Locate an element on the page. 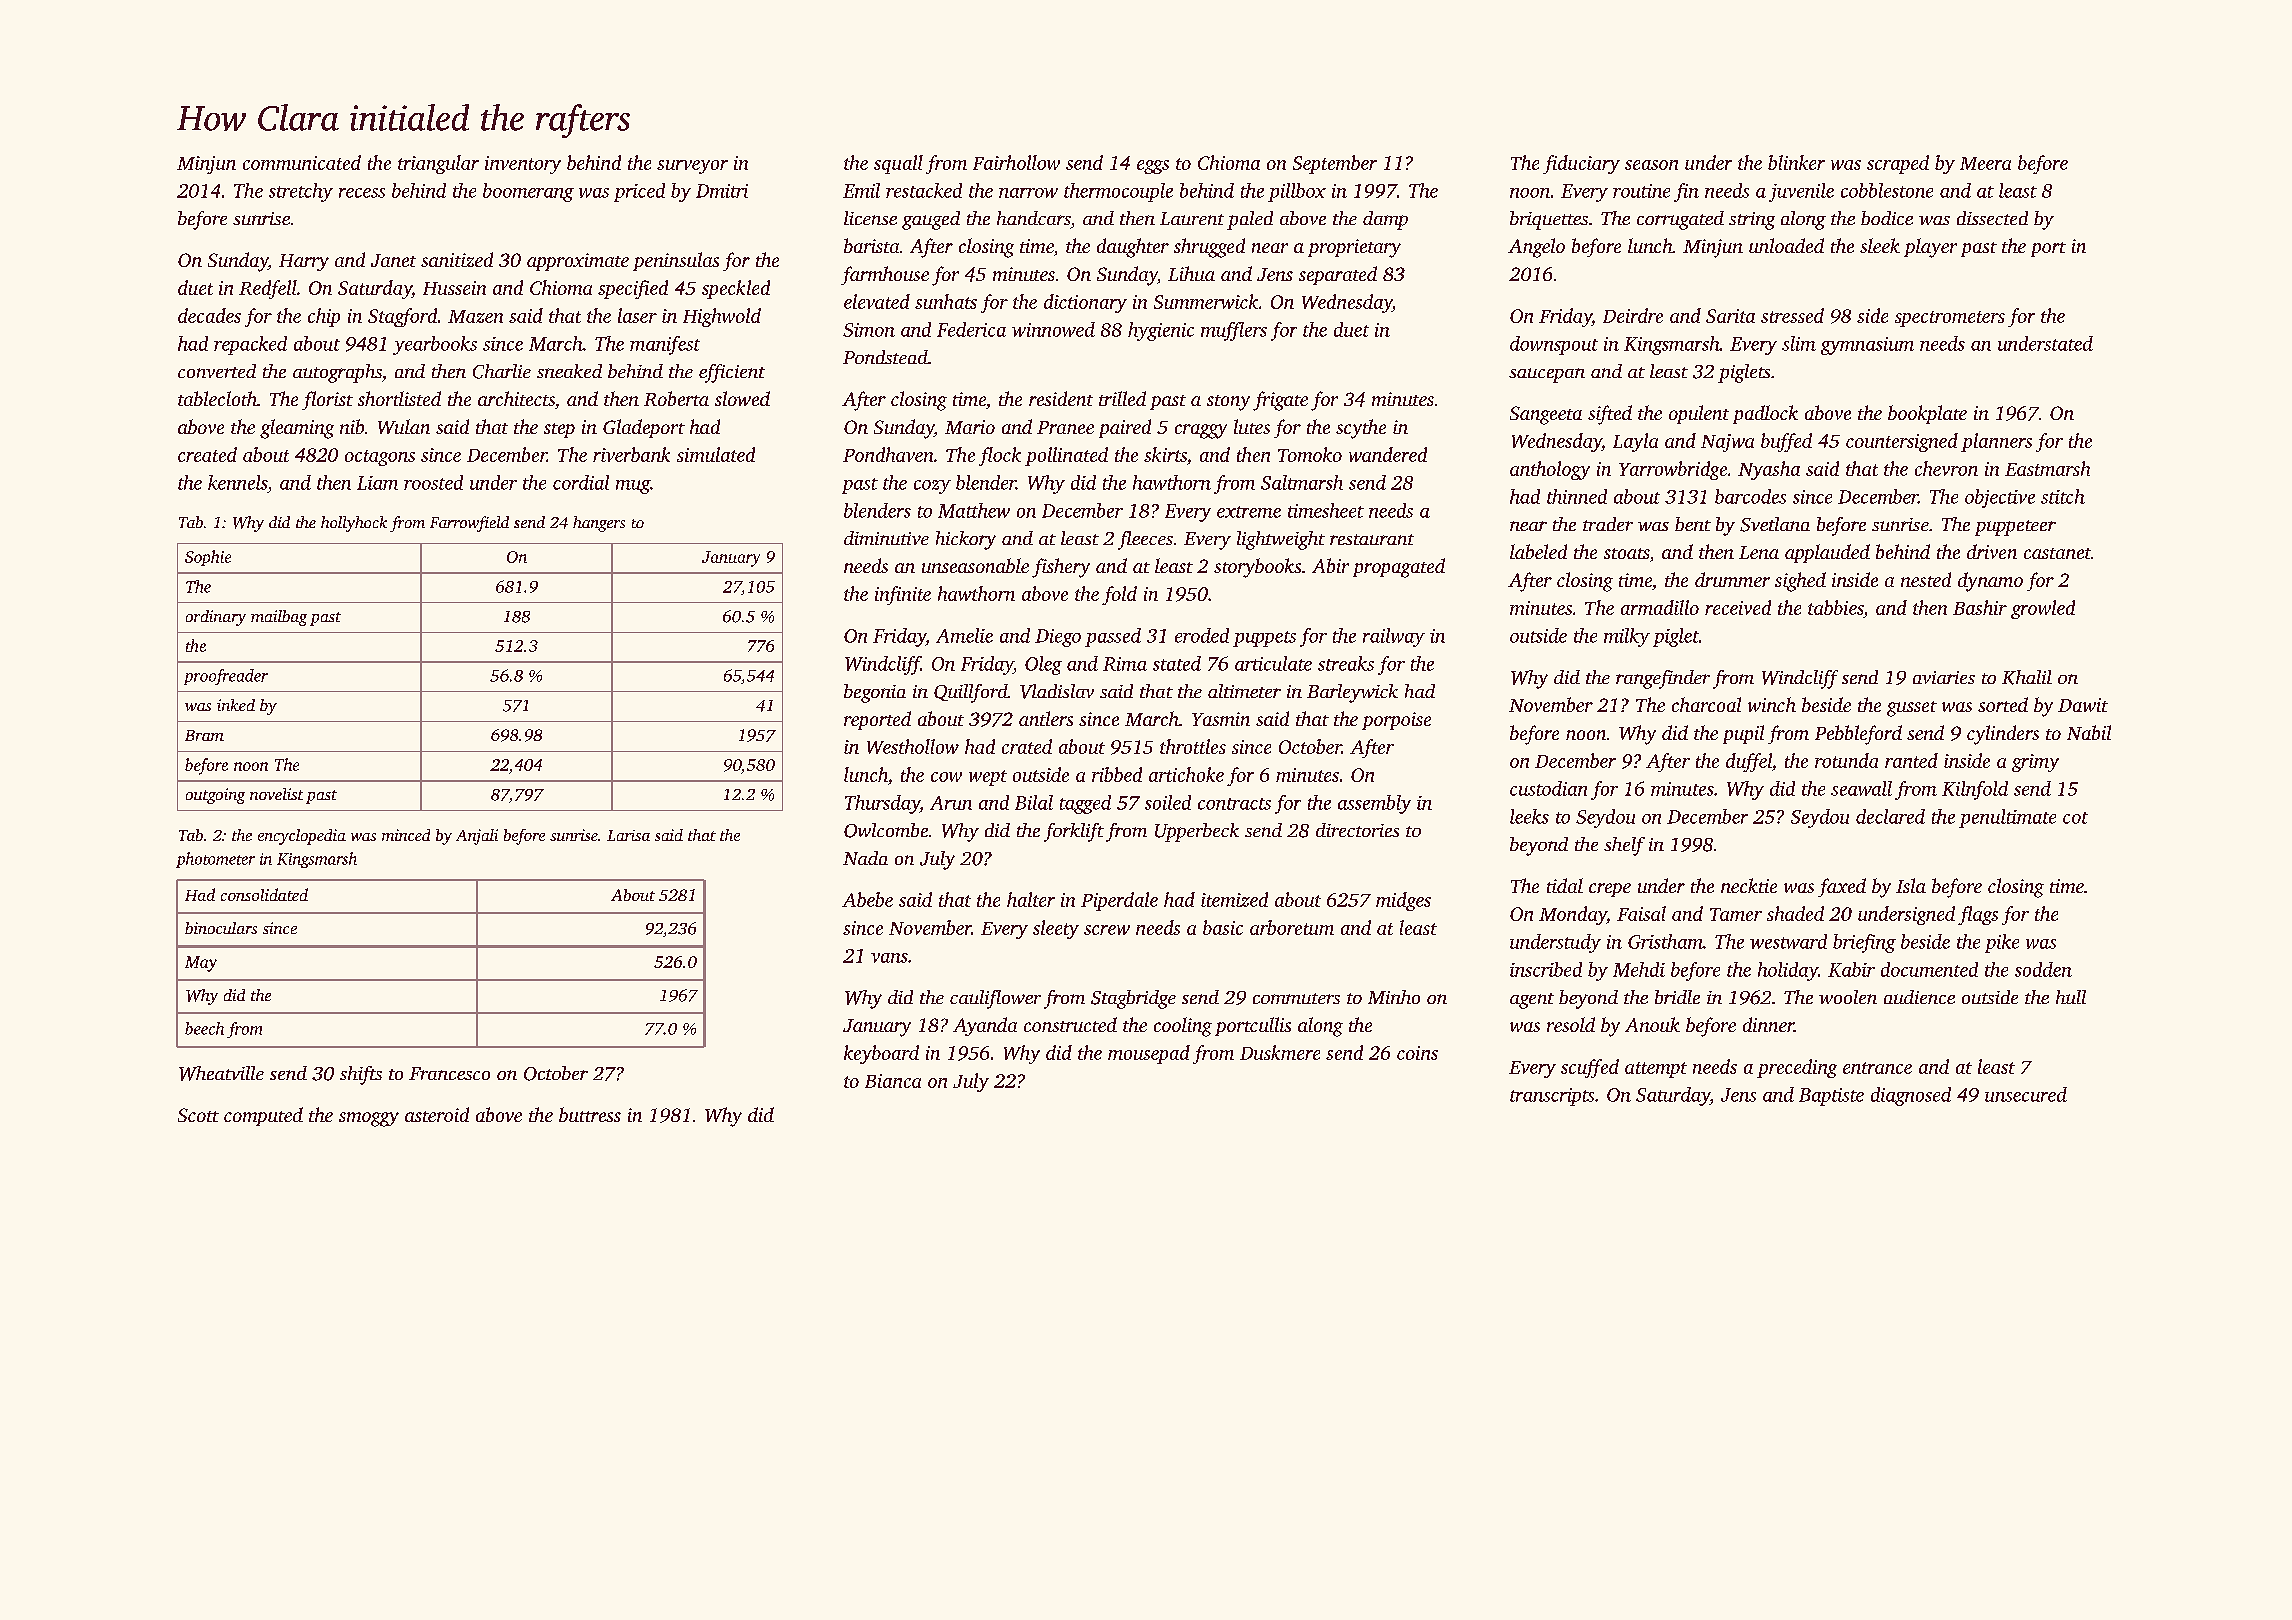  flags is located at coordinates (1978, 915).
